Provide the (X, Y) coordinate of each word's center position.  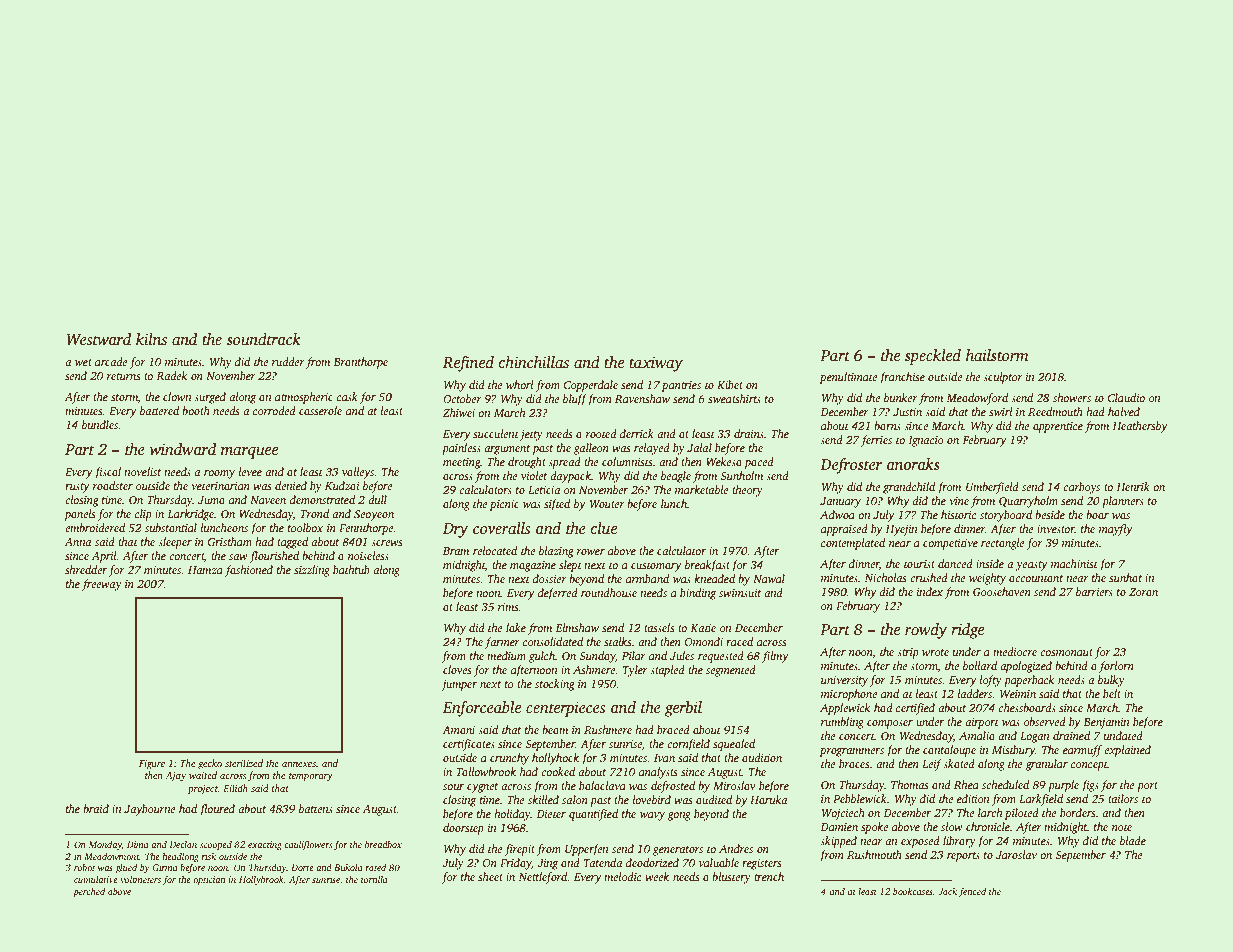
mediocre (1015, 651)
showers (1072, 397)
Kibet (730, 384)
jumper (459, 685)
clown (177, 396)
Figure (152, 765)
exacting (265, 845)
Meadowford (977, 399)
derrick (637, 433)
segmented (731, 671)
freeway (102, 585)
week (657, 876)
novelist (142, 471)
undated (1123, 735)
